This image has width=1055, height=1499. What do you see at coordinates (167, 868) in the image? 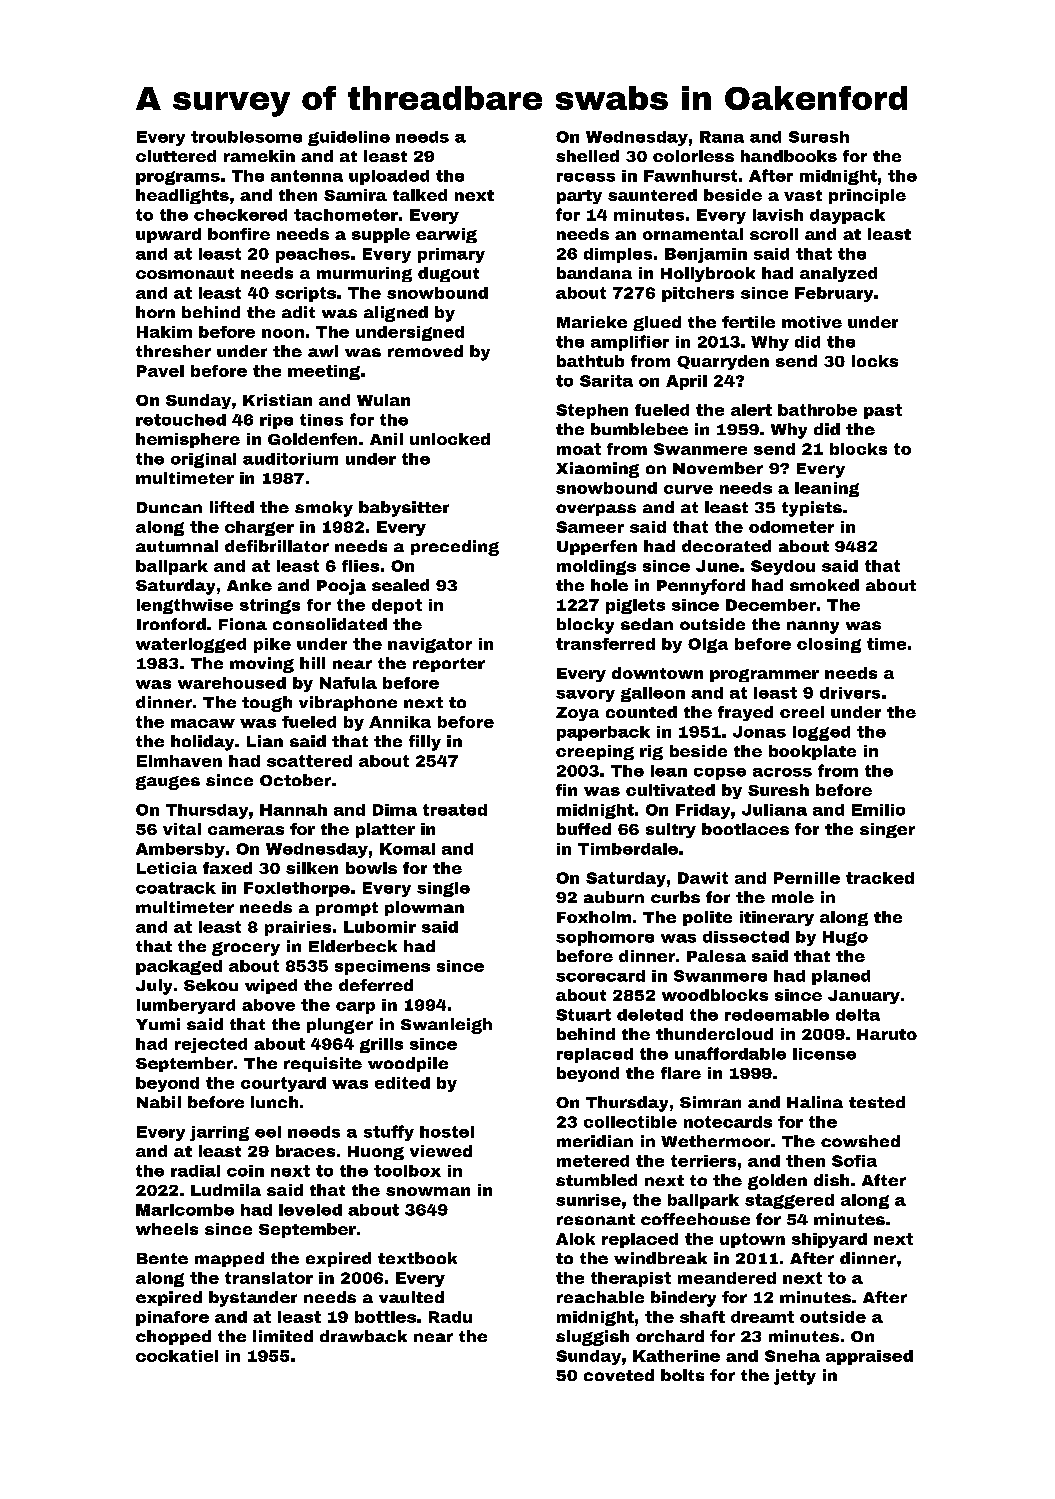
I see `Leticia` at bounding box center [167, 868].
